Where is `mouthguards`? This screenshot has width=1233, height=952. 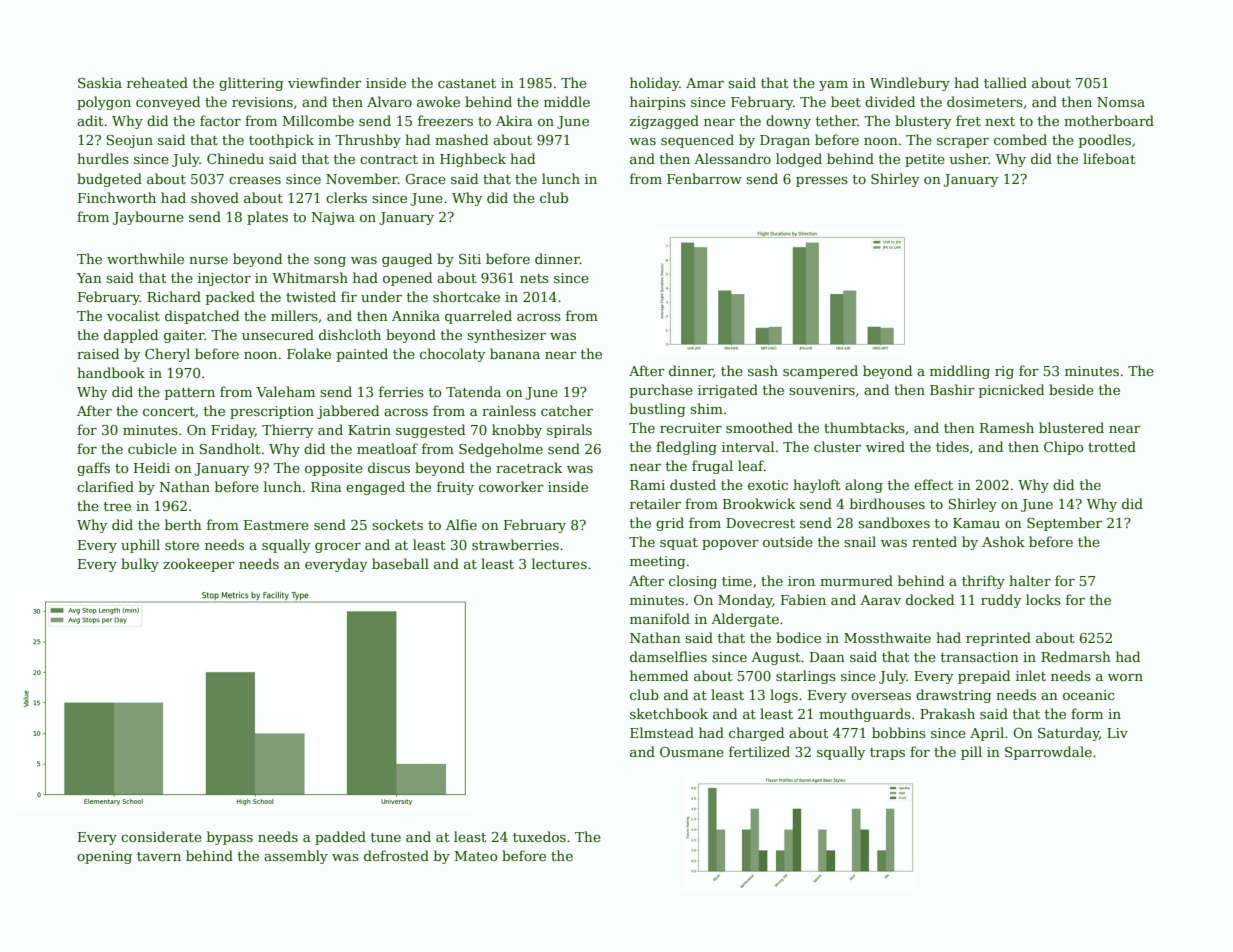 mouthguards is located at coordinates (865, 715).
